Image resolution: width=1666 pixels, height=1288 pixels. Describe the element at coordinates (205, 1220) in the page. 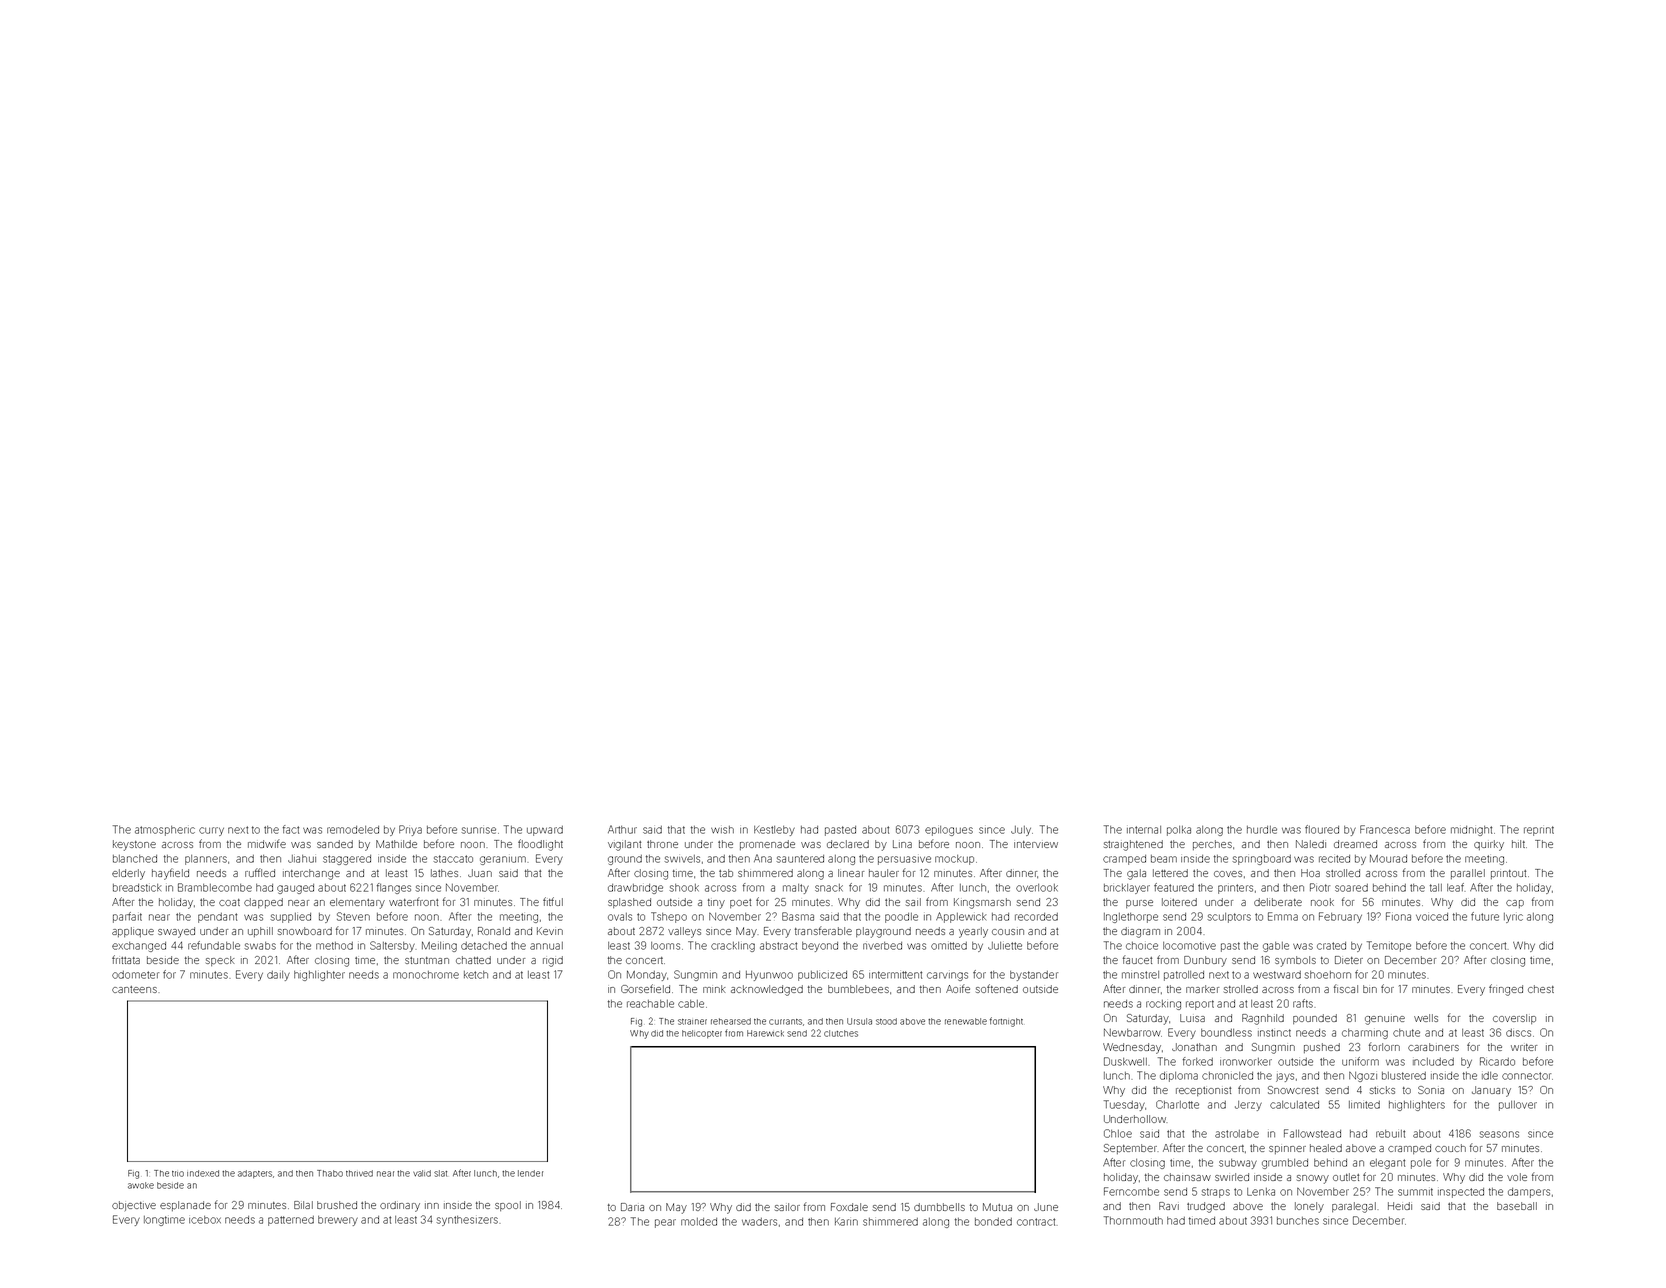

I see `icebox` at that location.
